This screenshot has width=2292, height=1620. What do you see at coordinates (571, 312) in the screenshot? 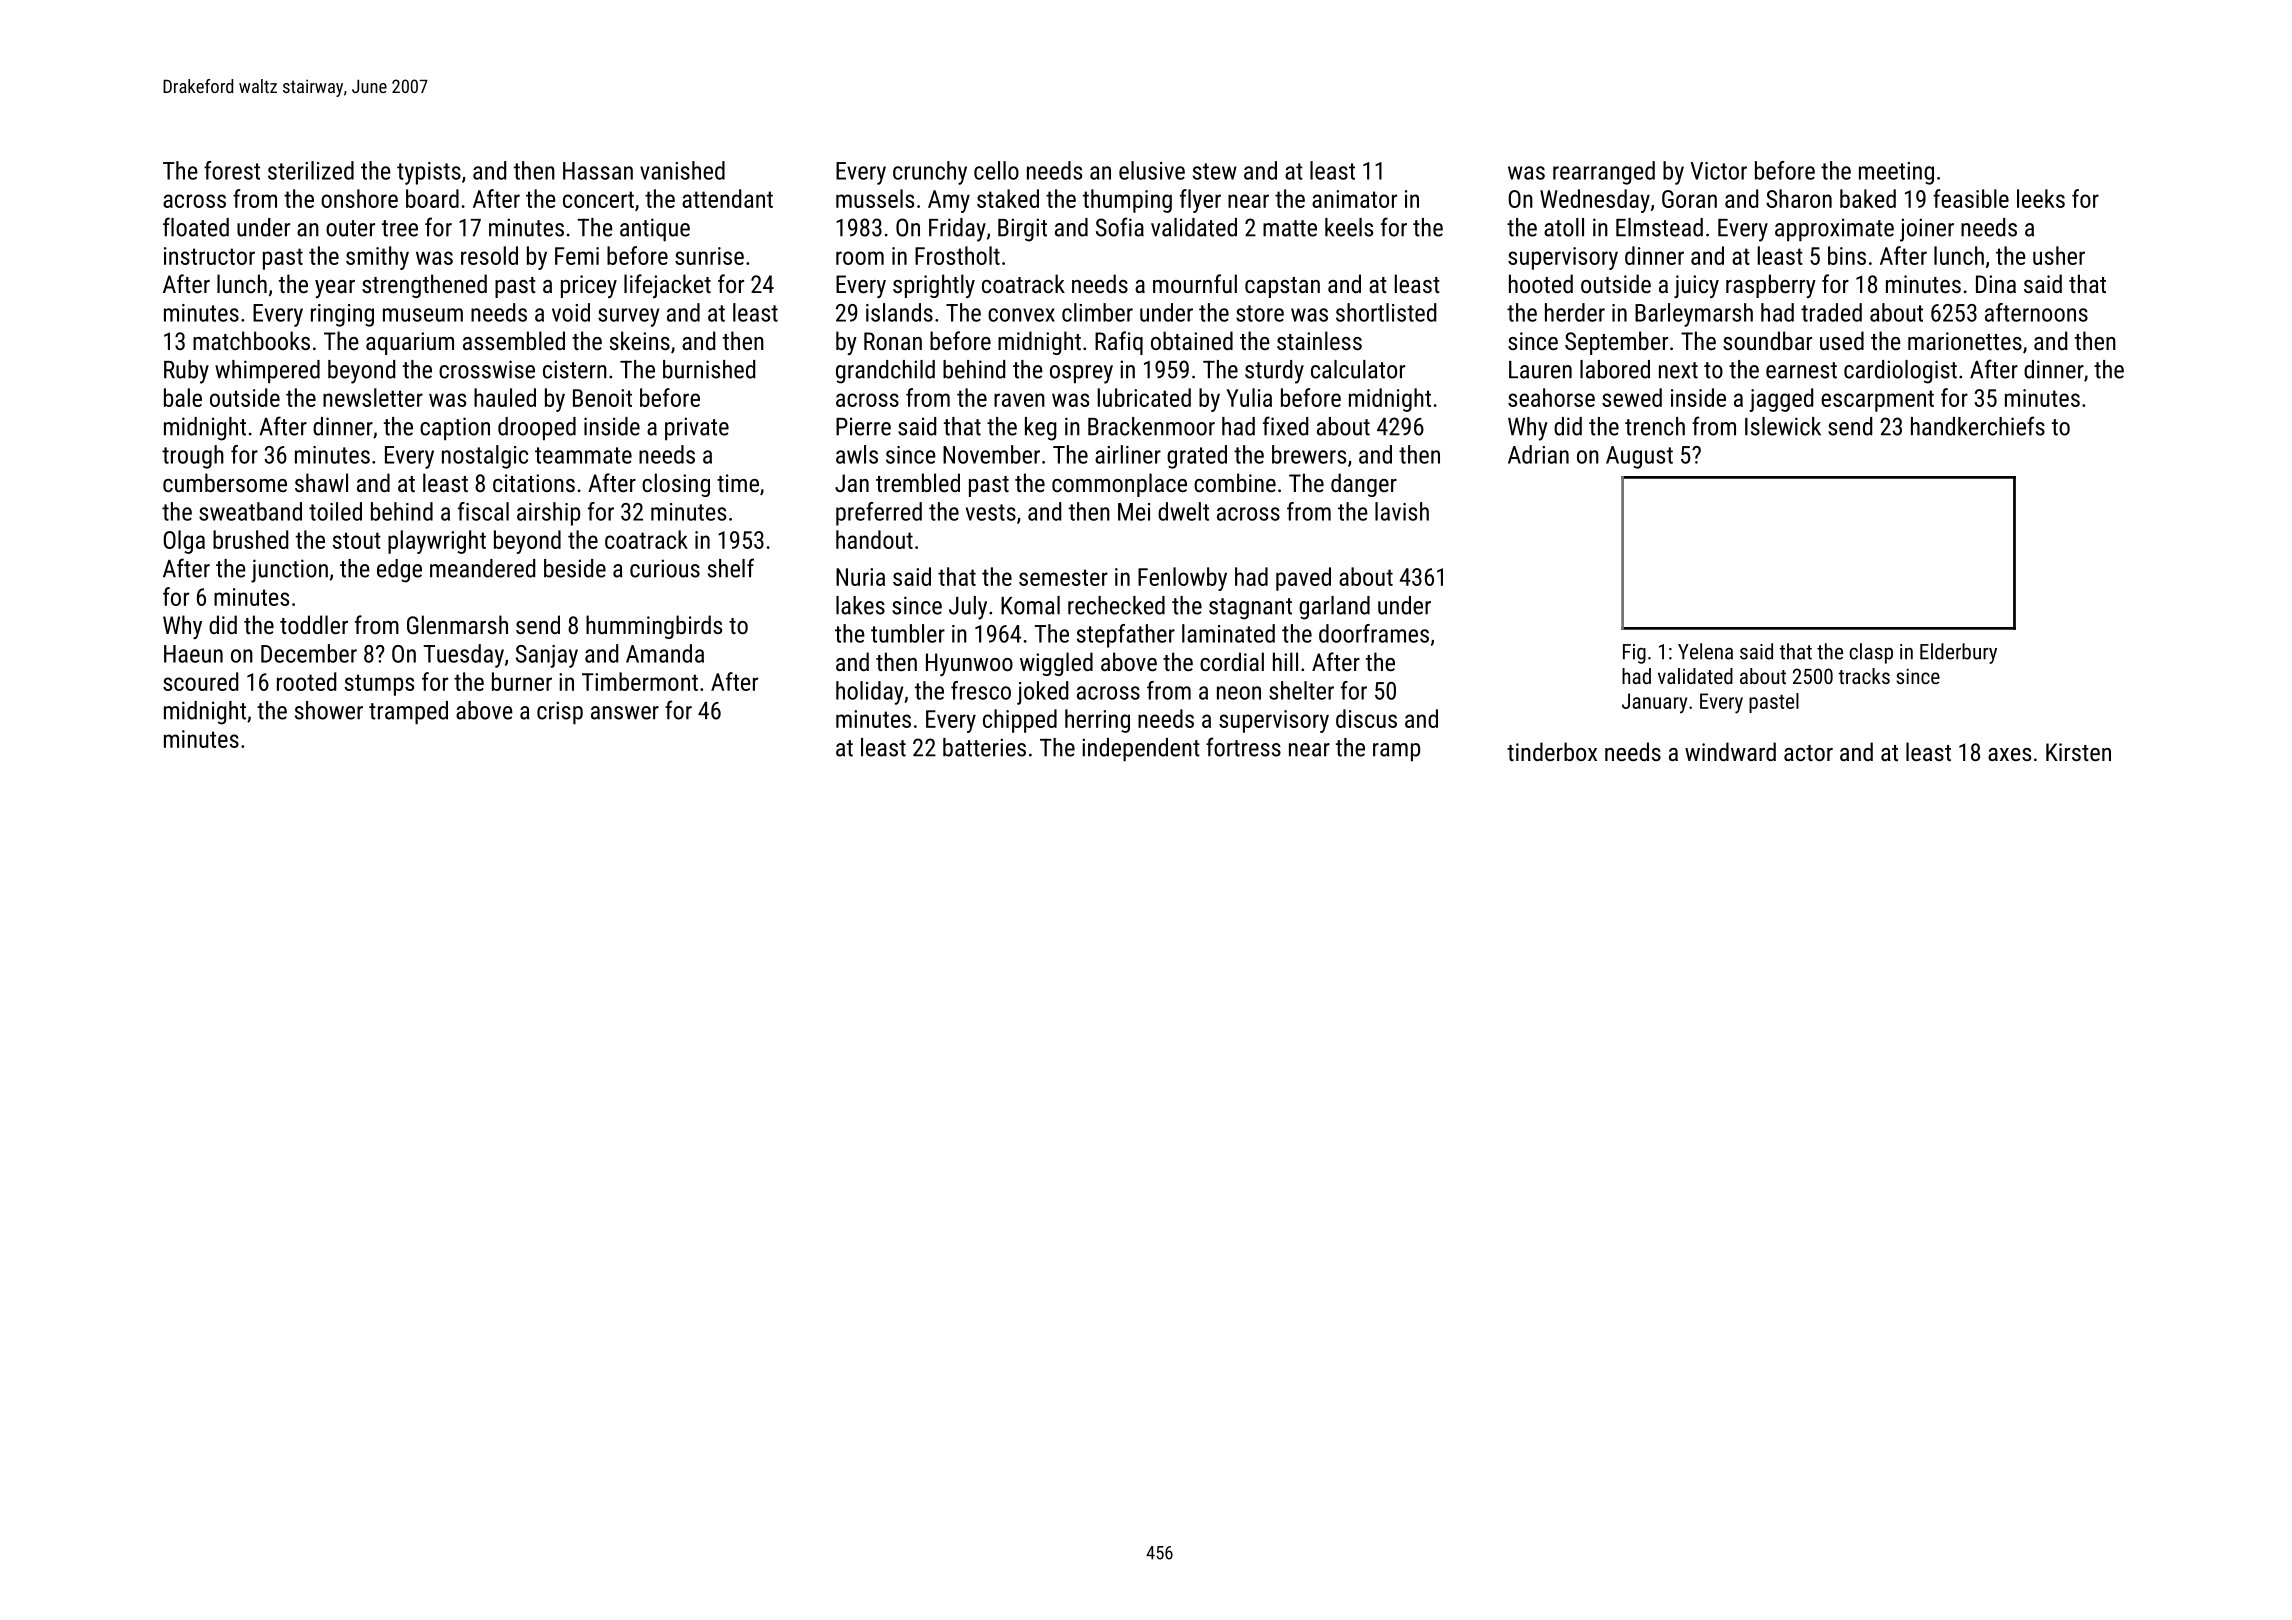
I see `void` at bounding box center [571, 312].
